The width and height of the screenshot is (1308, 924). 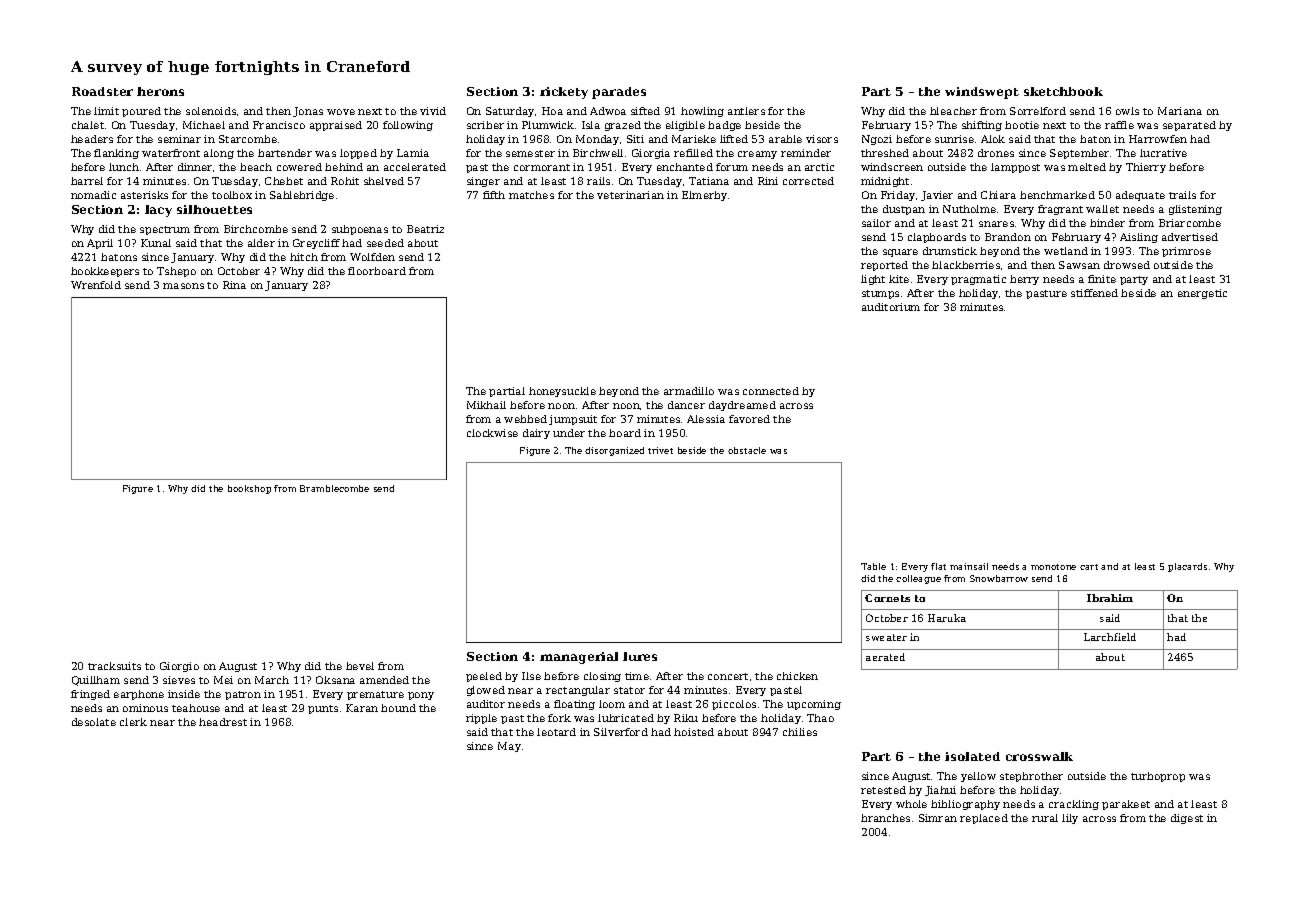 I want to click on parades, so click(x=619, y=93).
